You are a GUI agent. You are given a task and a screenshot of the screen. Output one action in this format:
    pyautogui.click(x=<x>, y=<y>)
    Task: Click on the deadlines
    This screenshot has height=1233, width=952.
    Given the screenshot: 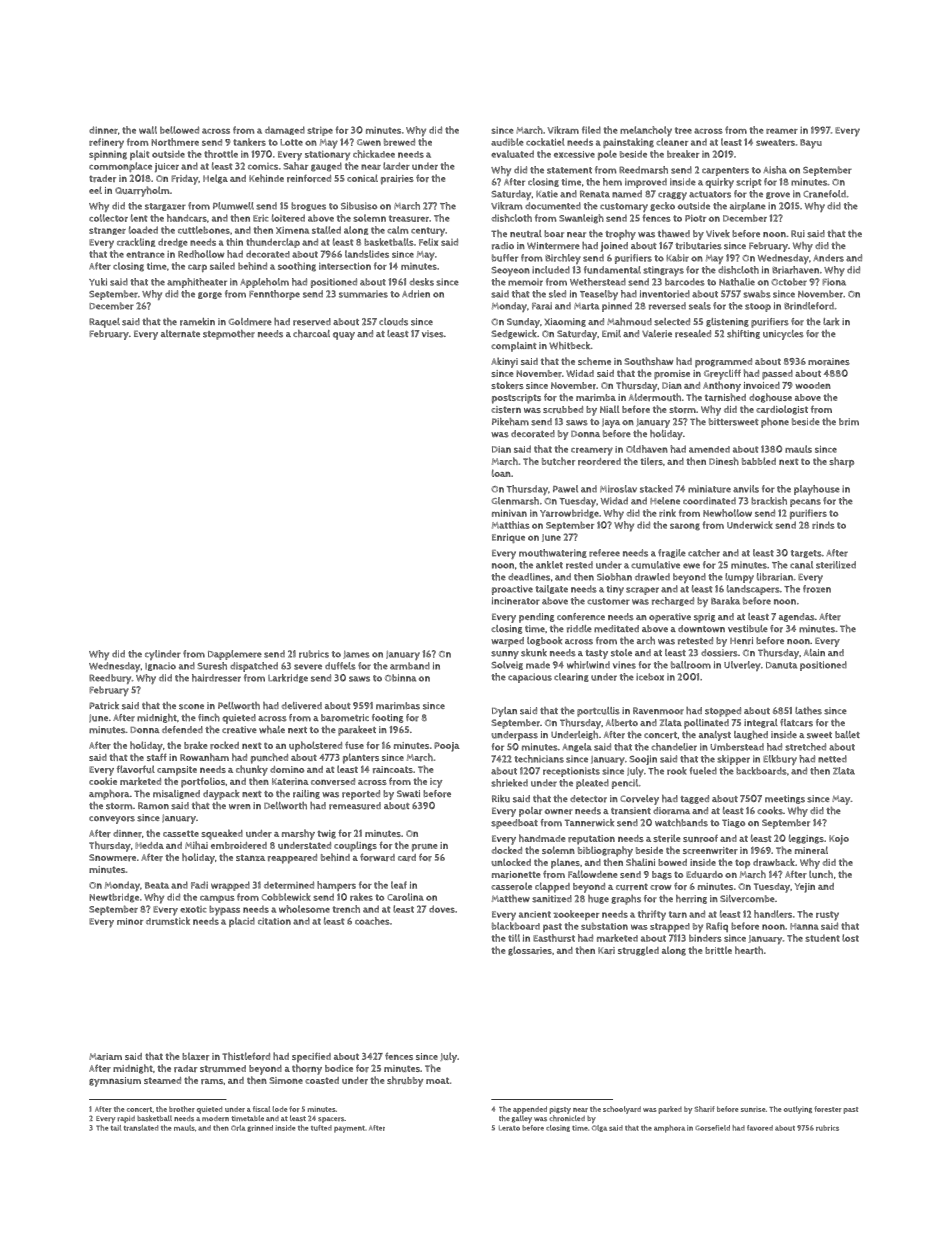 What is the action you would take?
    pyautogui.click(x=529, y=577)
